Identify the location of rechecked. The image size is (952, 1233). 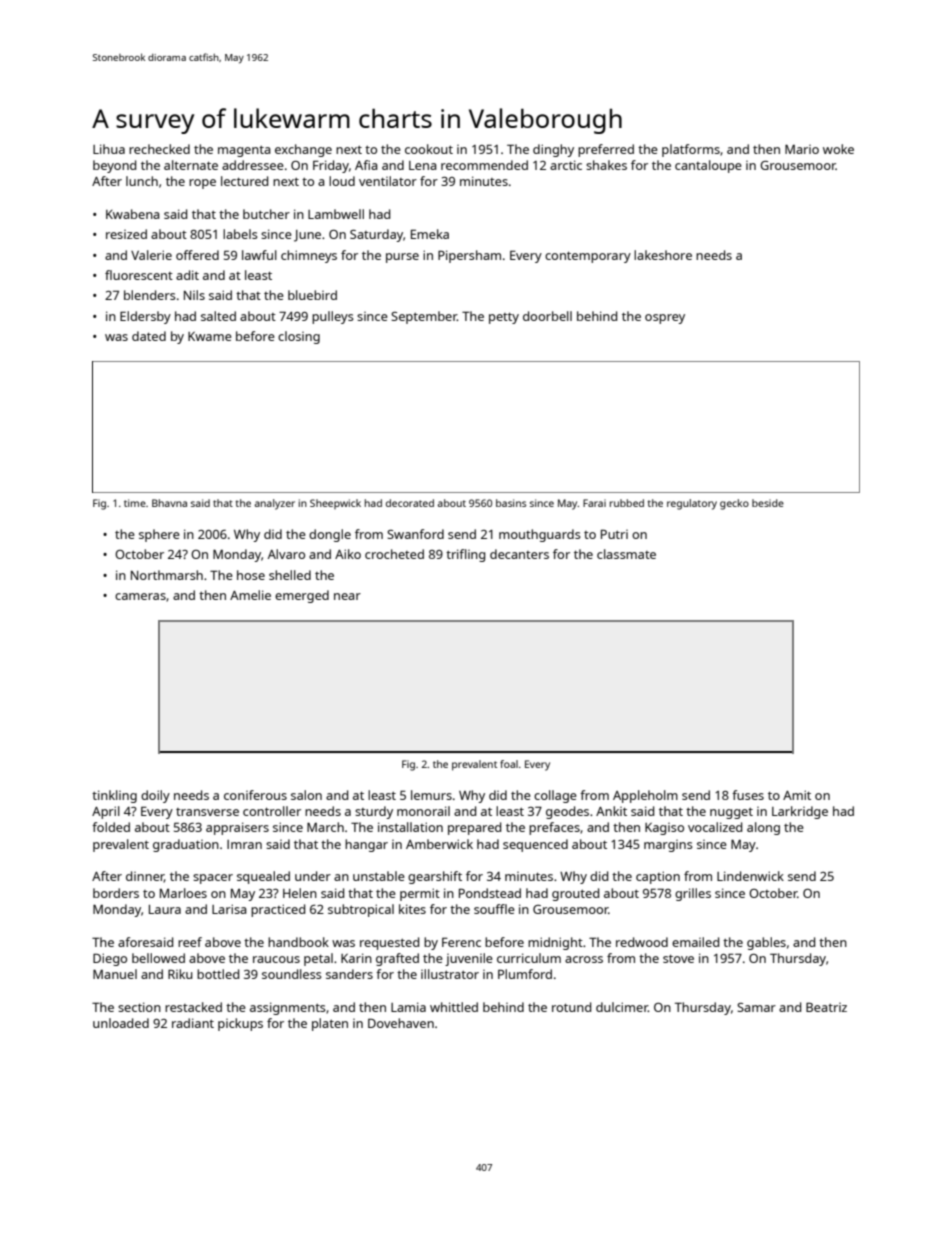
(159, 149).
